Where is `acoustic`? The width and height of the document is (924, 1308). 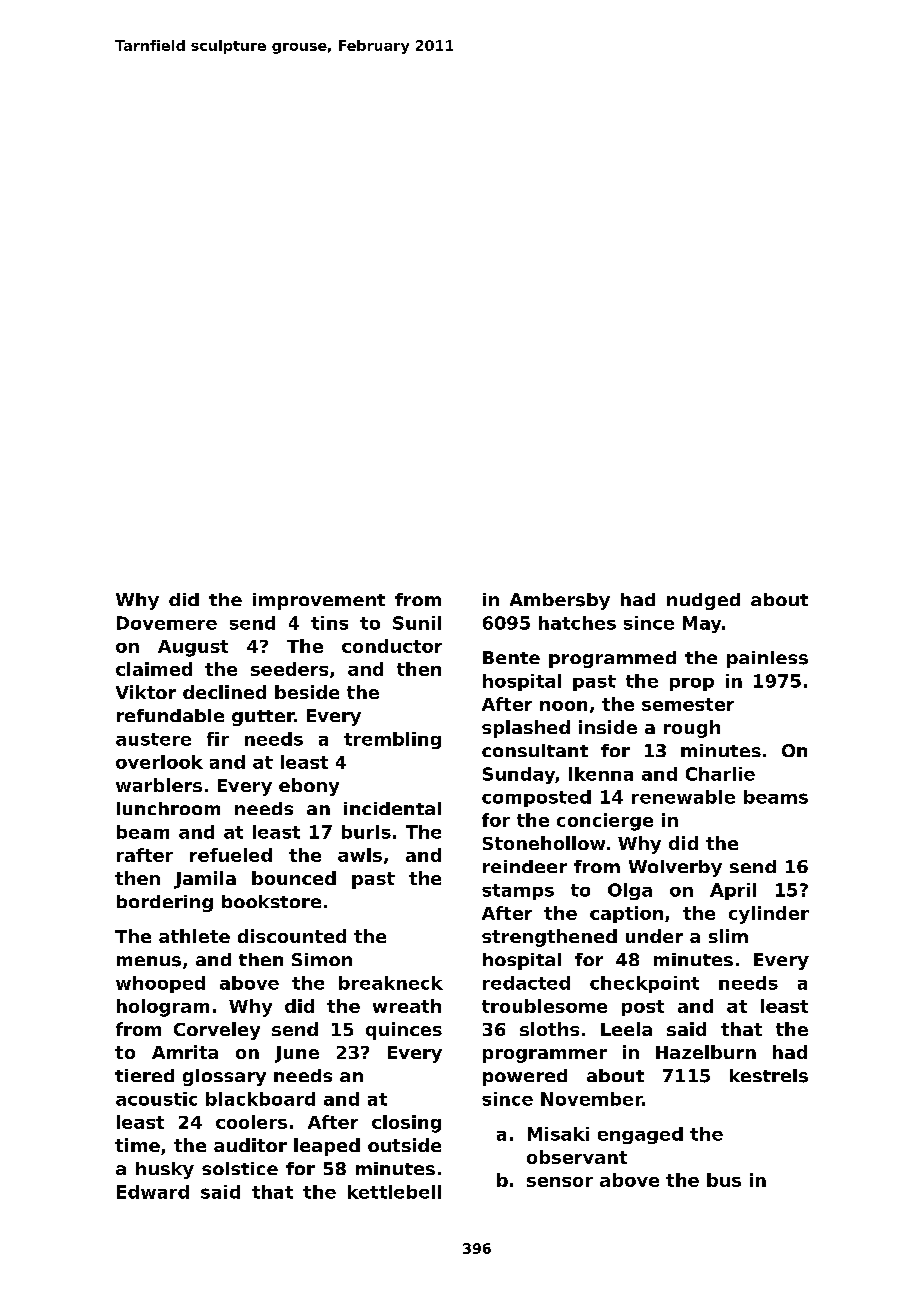
acoustic is located at coordinates (156, 1099).
